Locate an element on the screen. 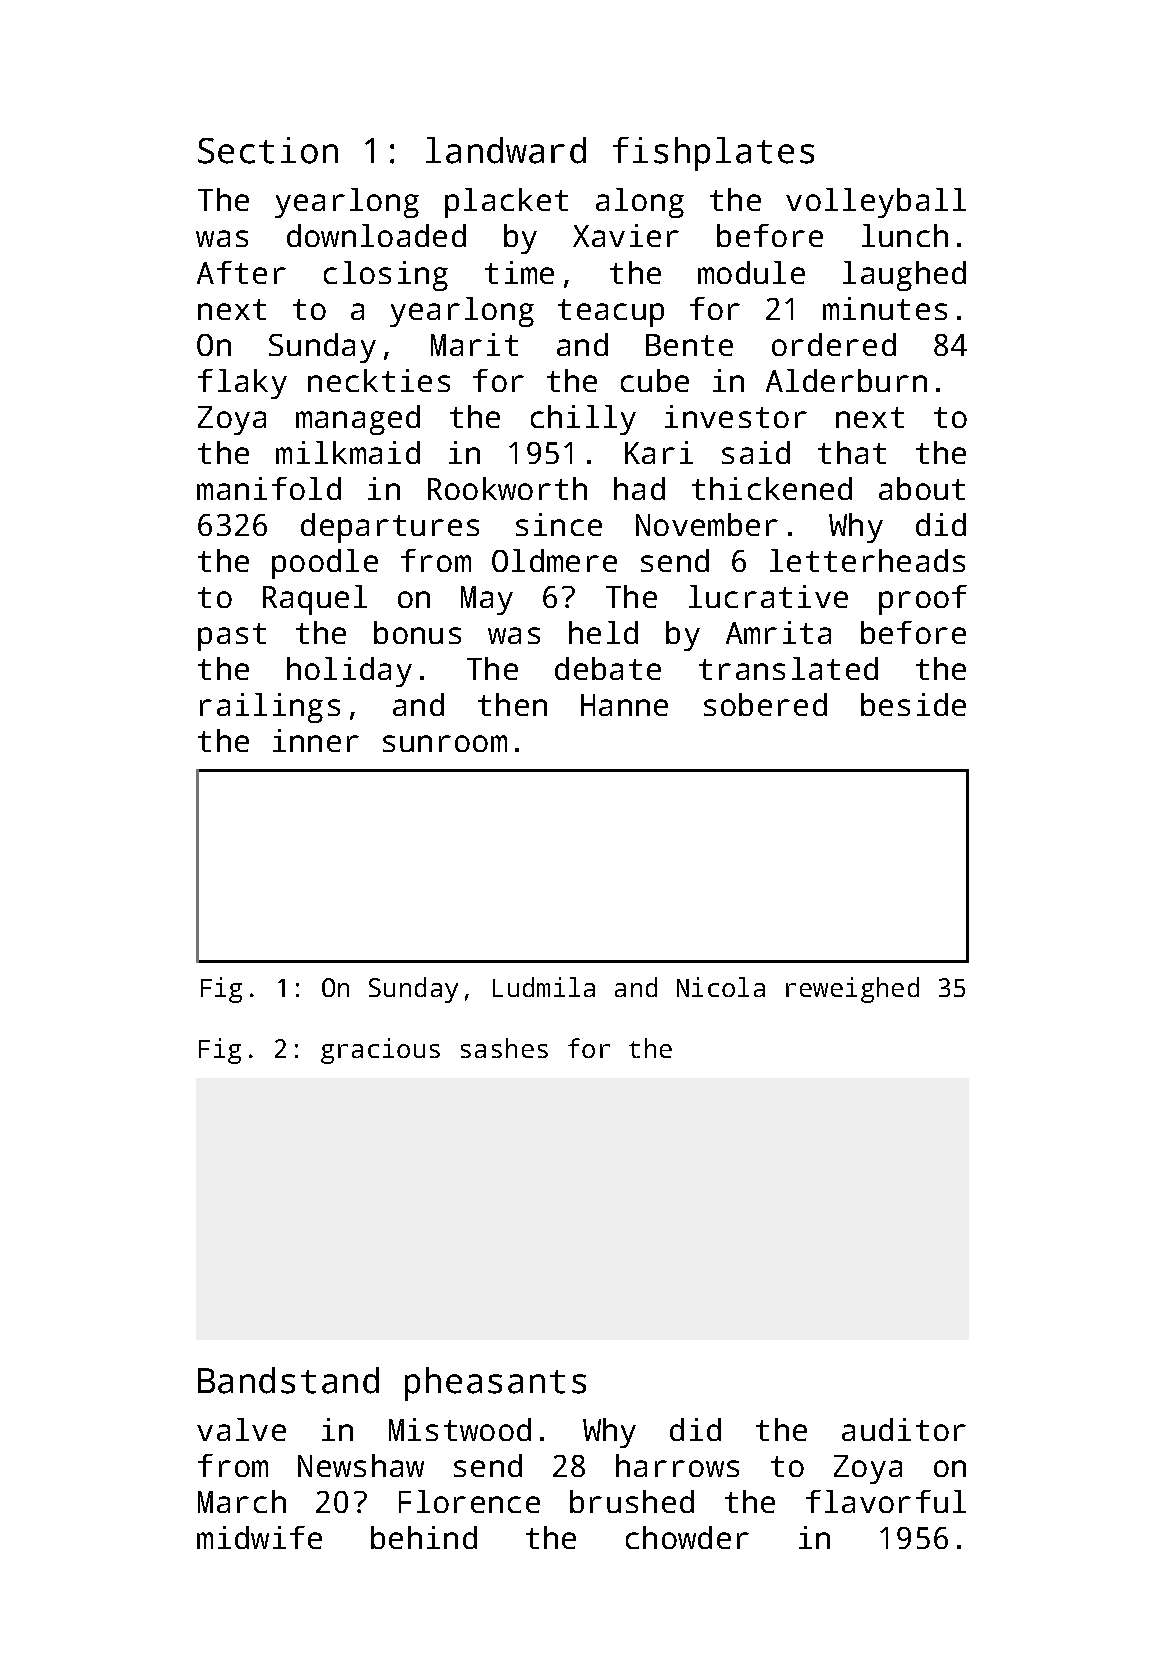 Image resolution: width=1165 pixels, height=1654 pixels. module is located at coordinates (751, 272).
